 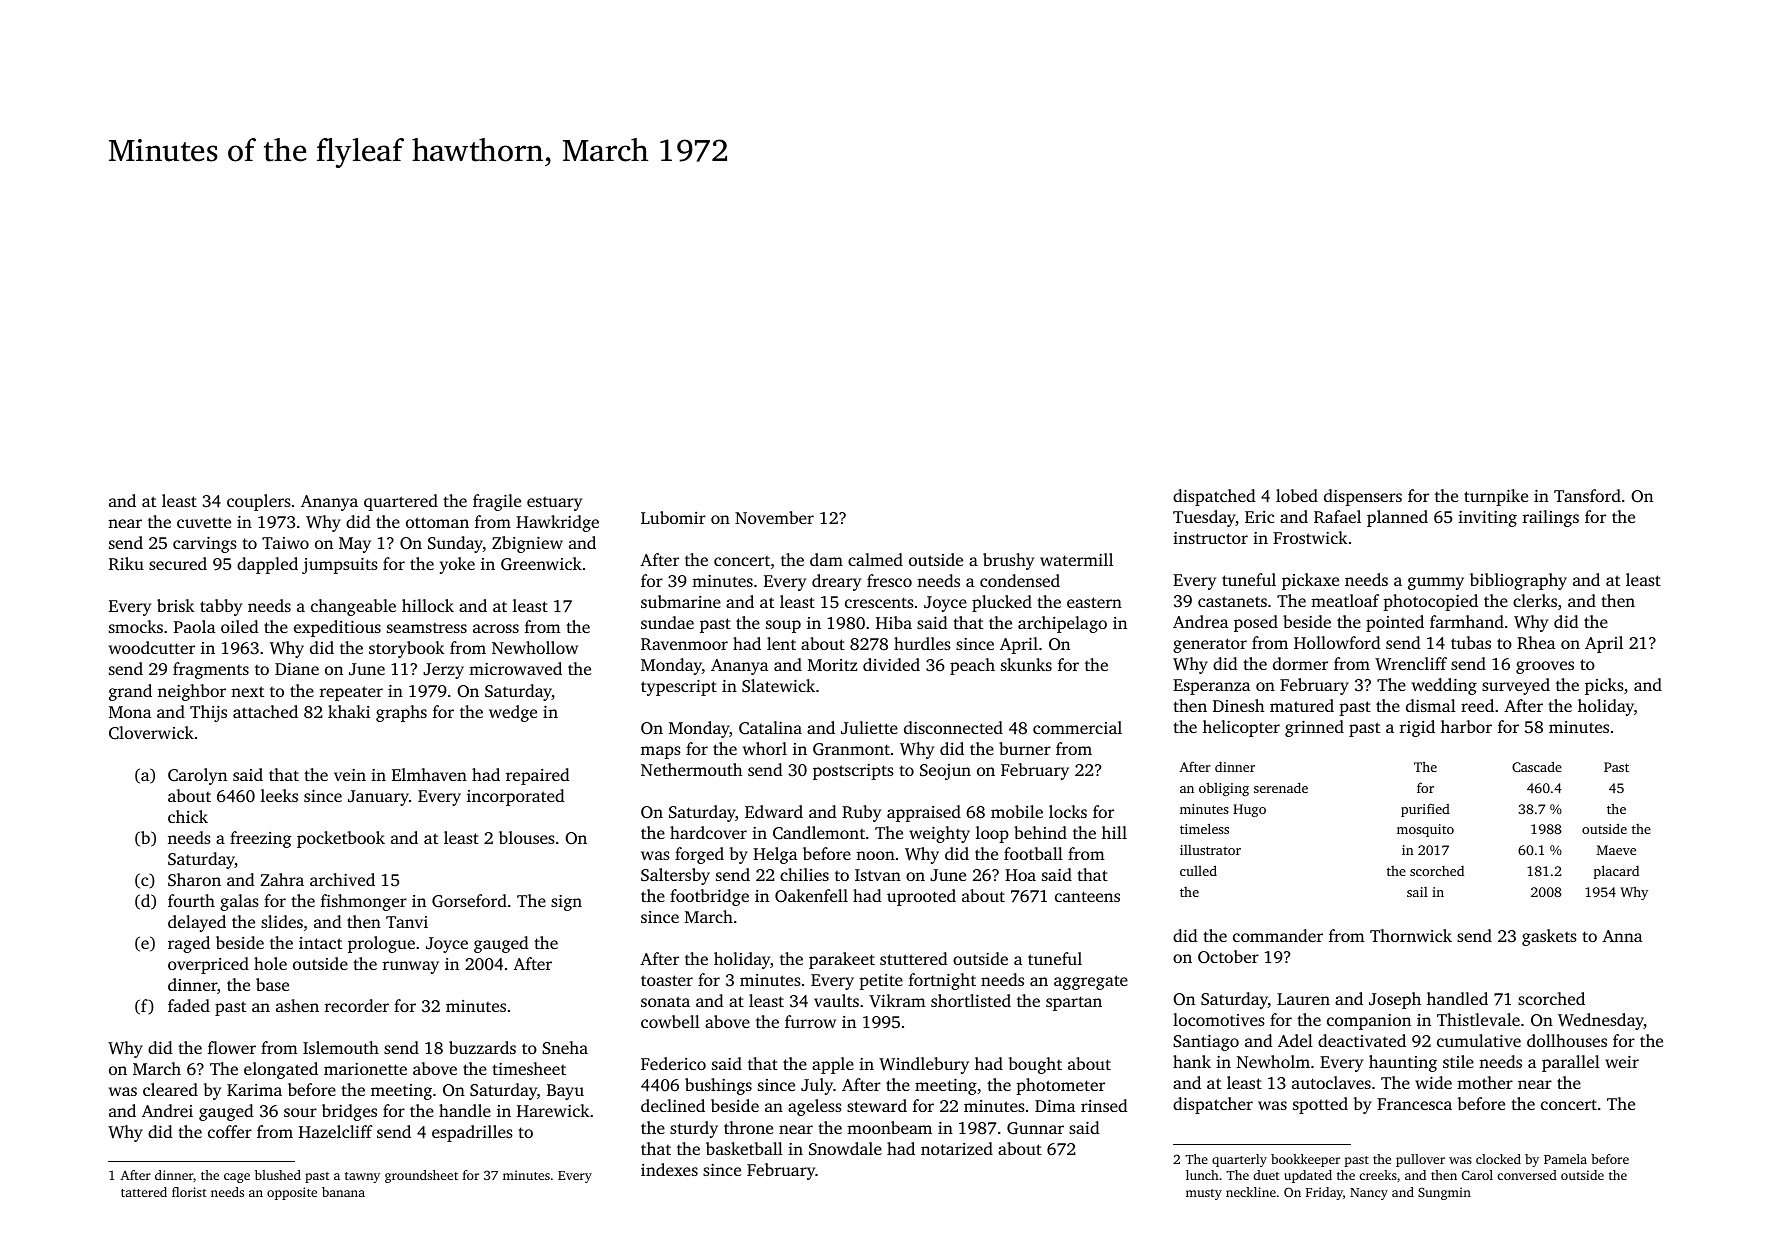 I want to click on quartered, so click(x=401, y=502).
